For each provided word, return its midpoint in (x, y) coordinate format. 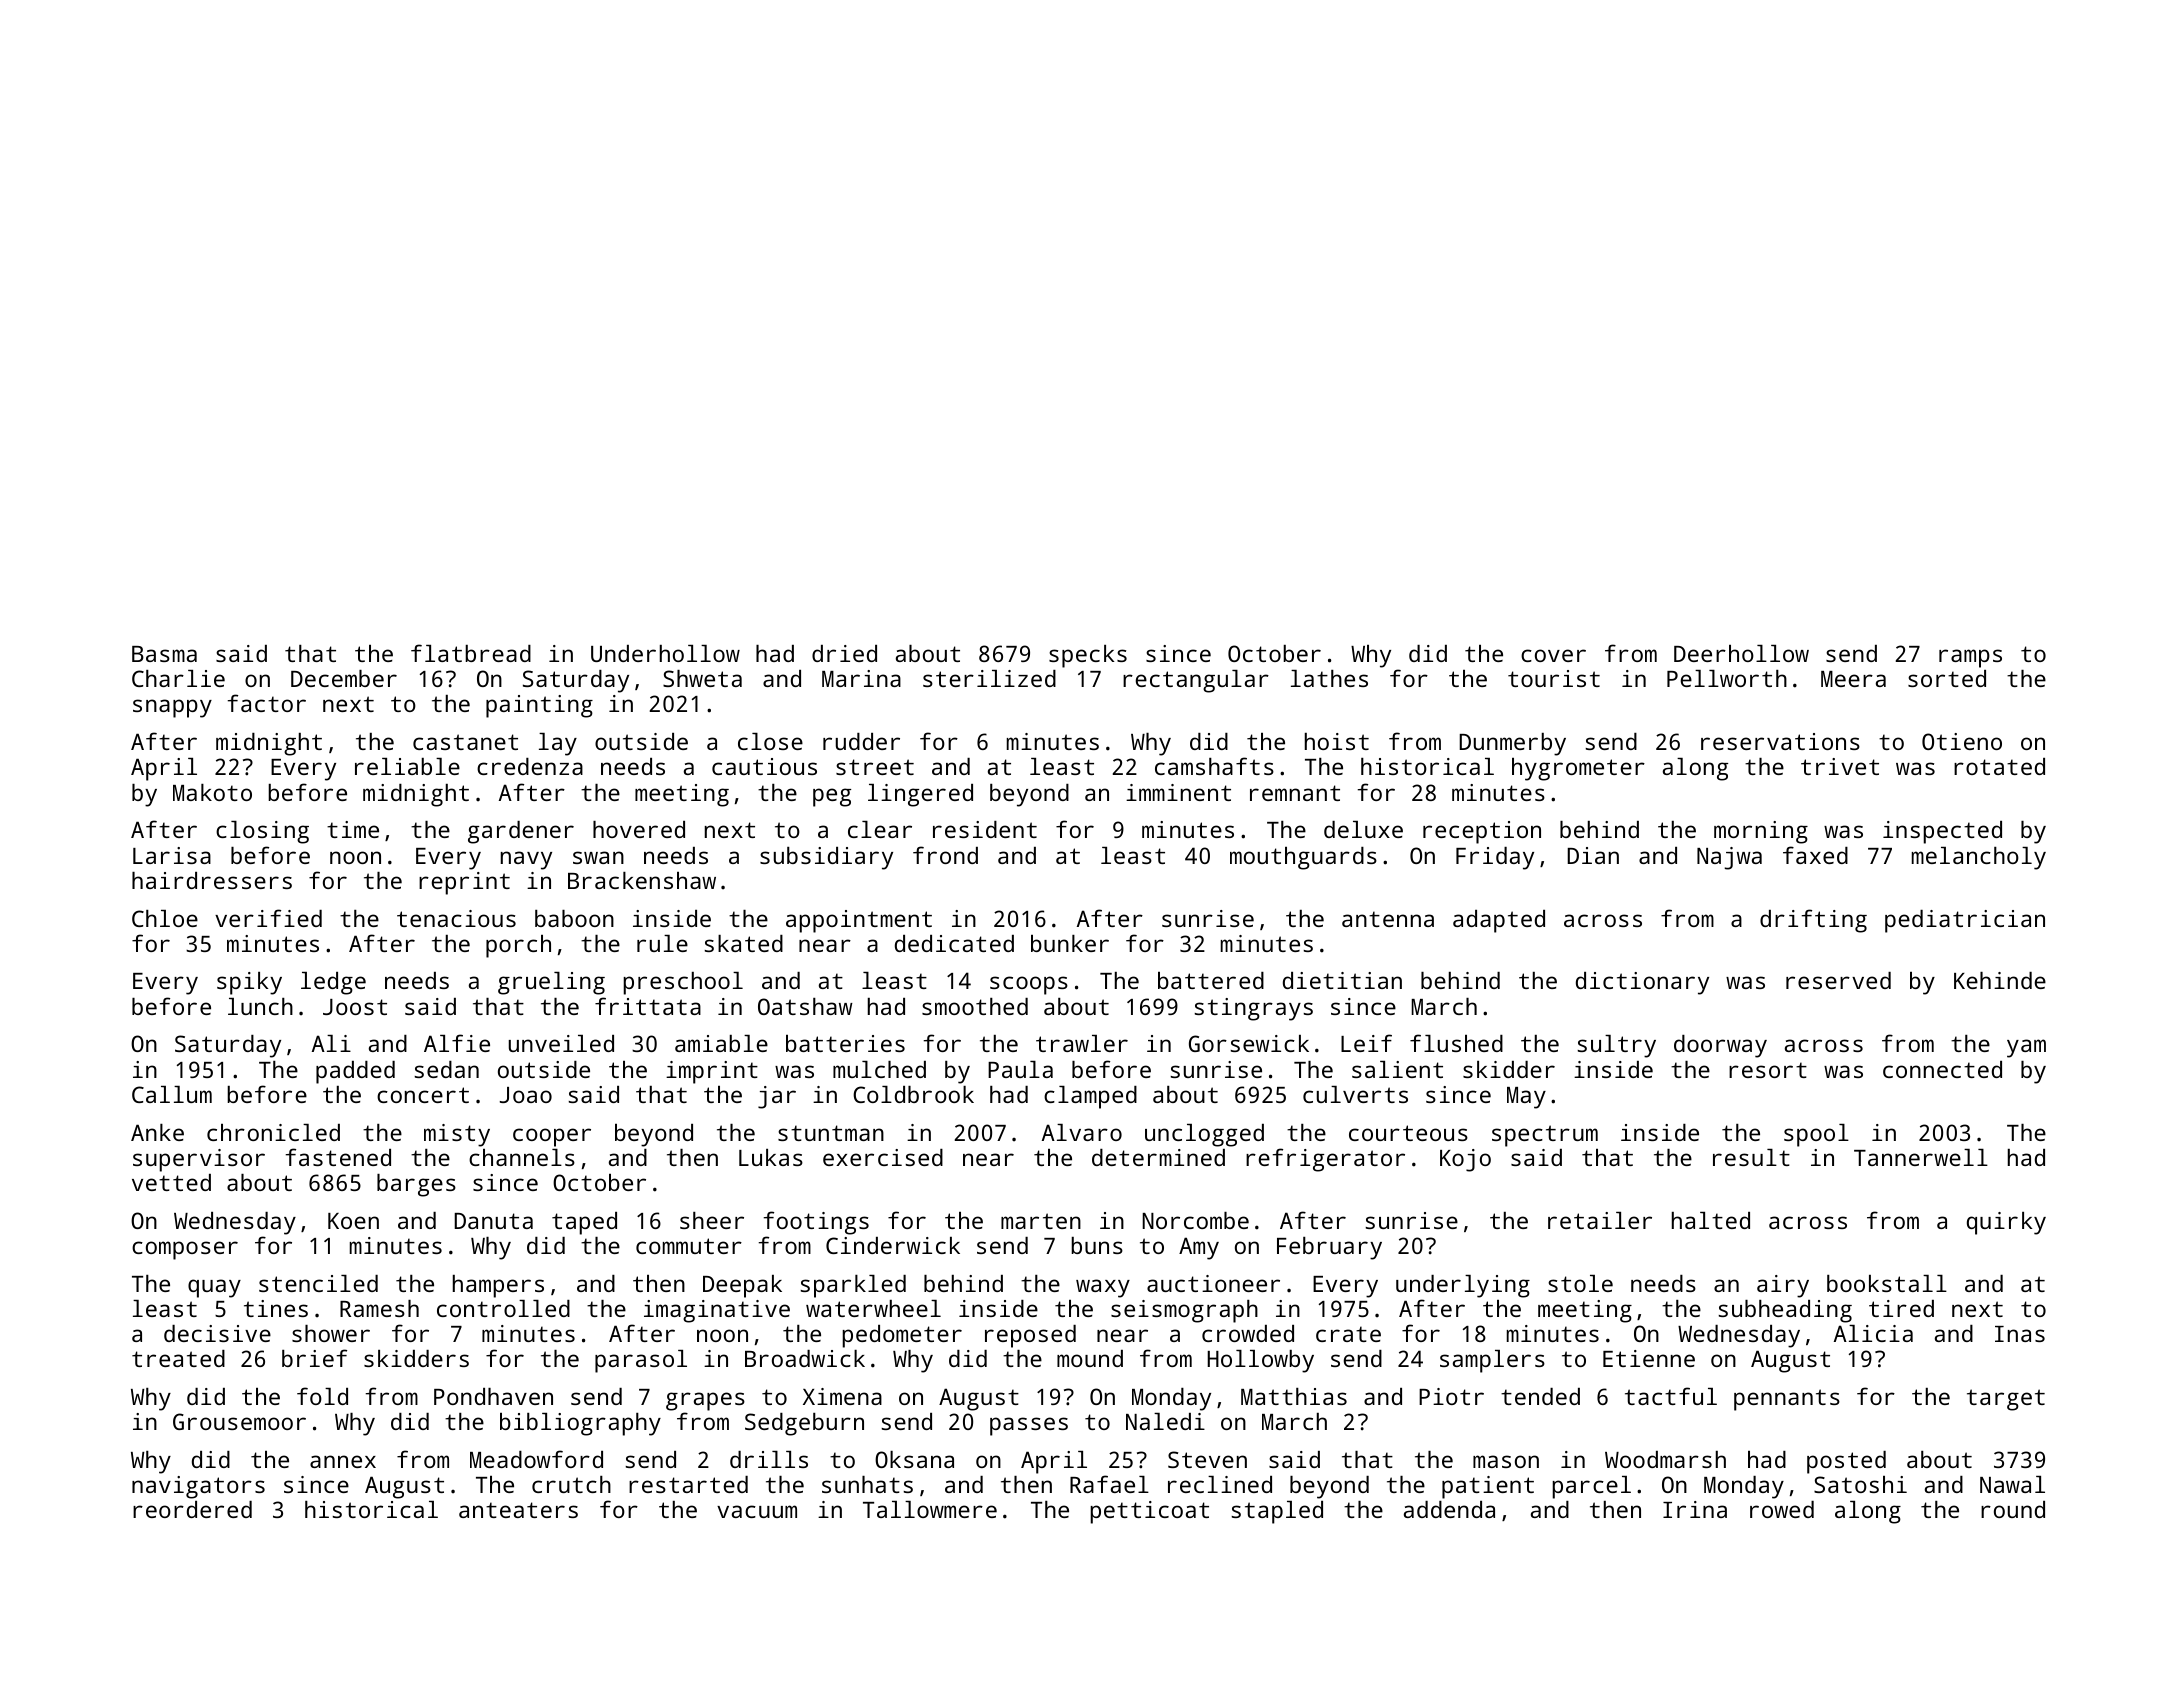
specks (1088, 656)
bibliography (580, 1424)
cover (1553, 655)
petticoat (1149, 1512)
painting (539, 706)
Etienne (1649, 1358)
